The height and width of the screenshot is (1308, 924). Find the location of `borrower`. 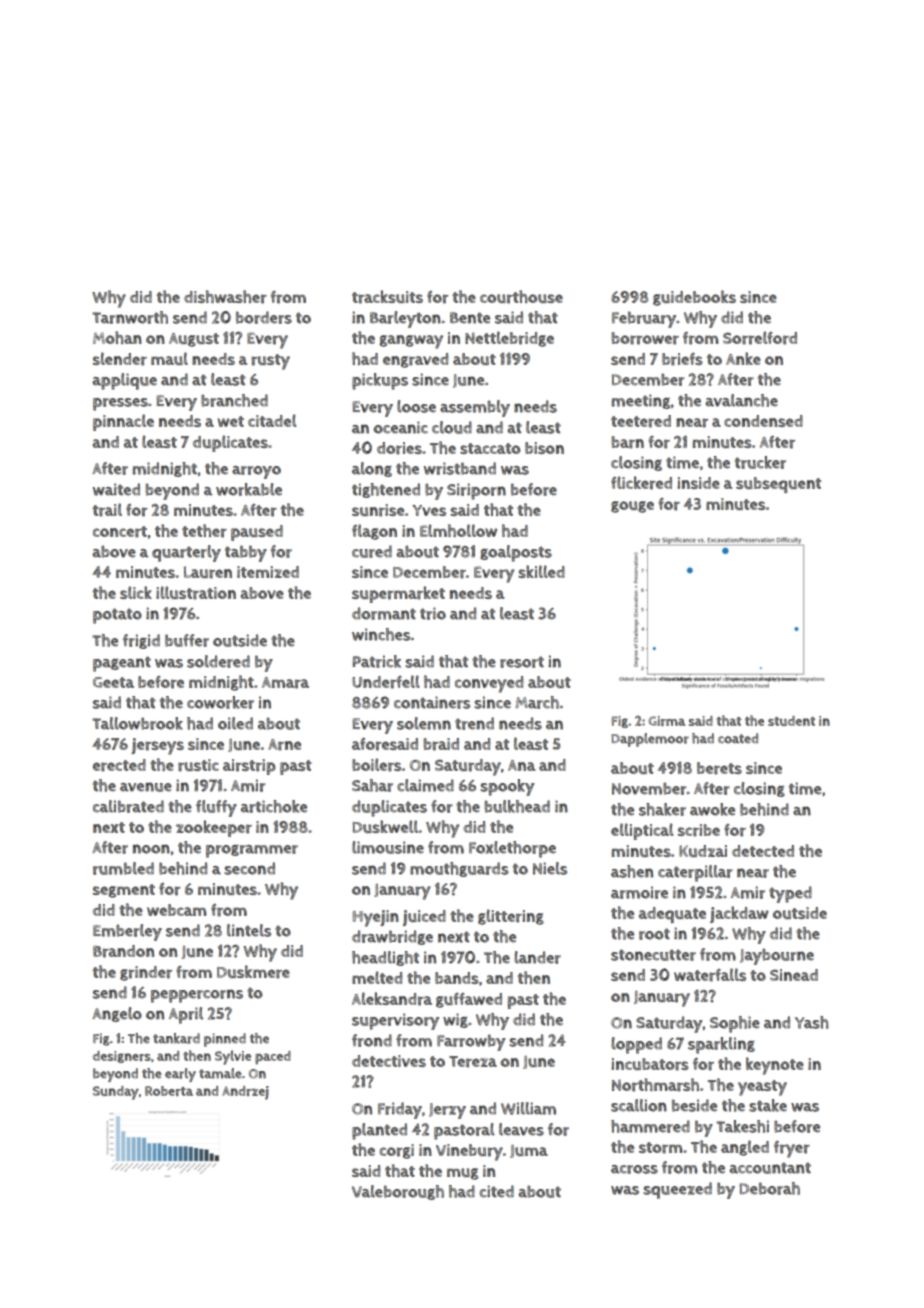

borrower is located at coordinates (645, 338).
